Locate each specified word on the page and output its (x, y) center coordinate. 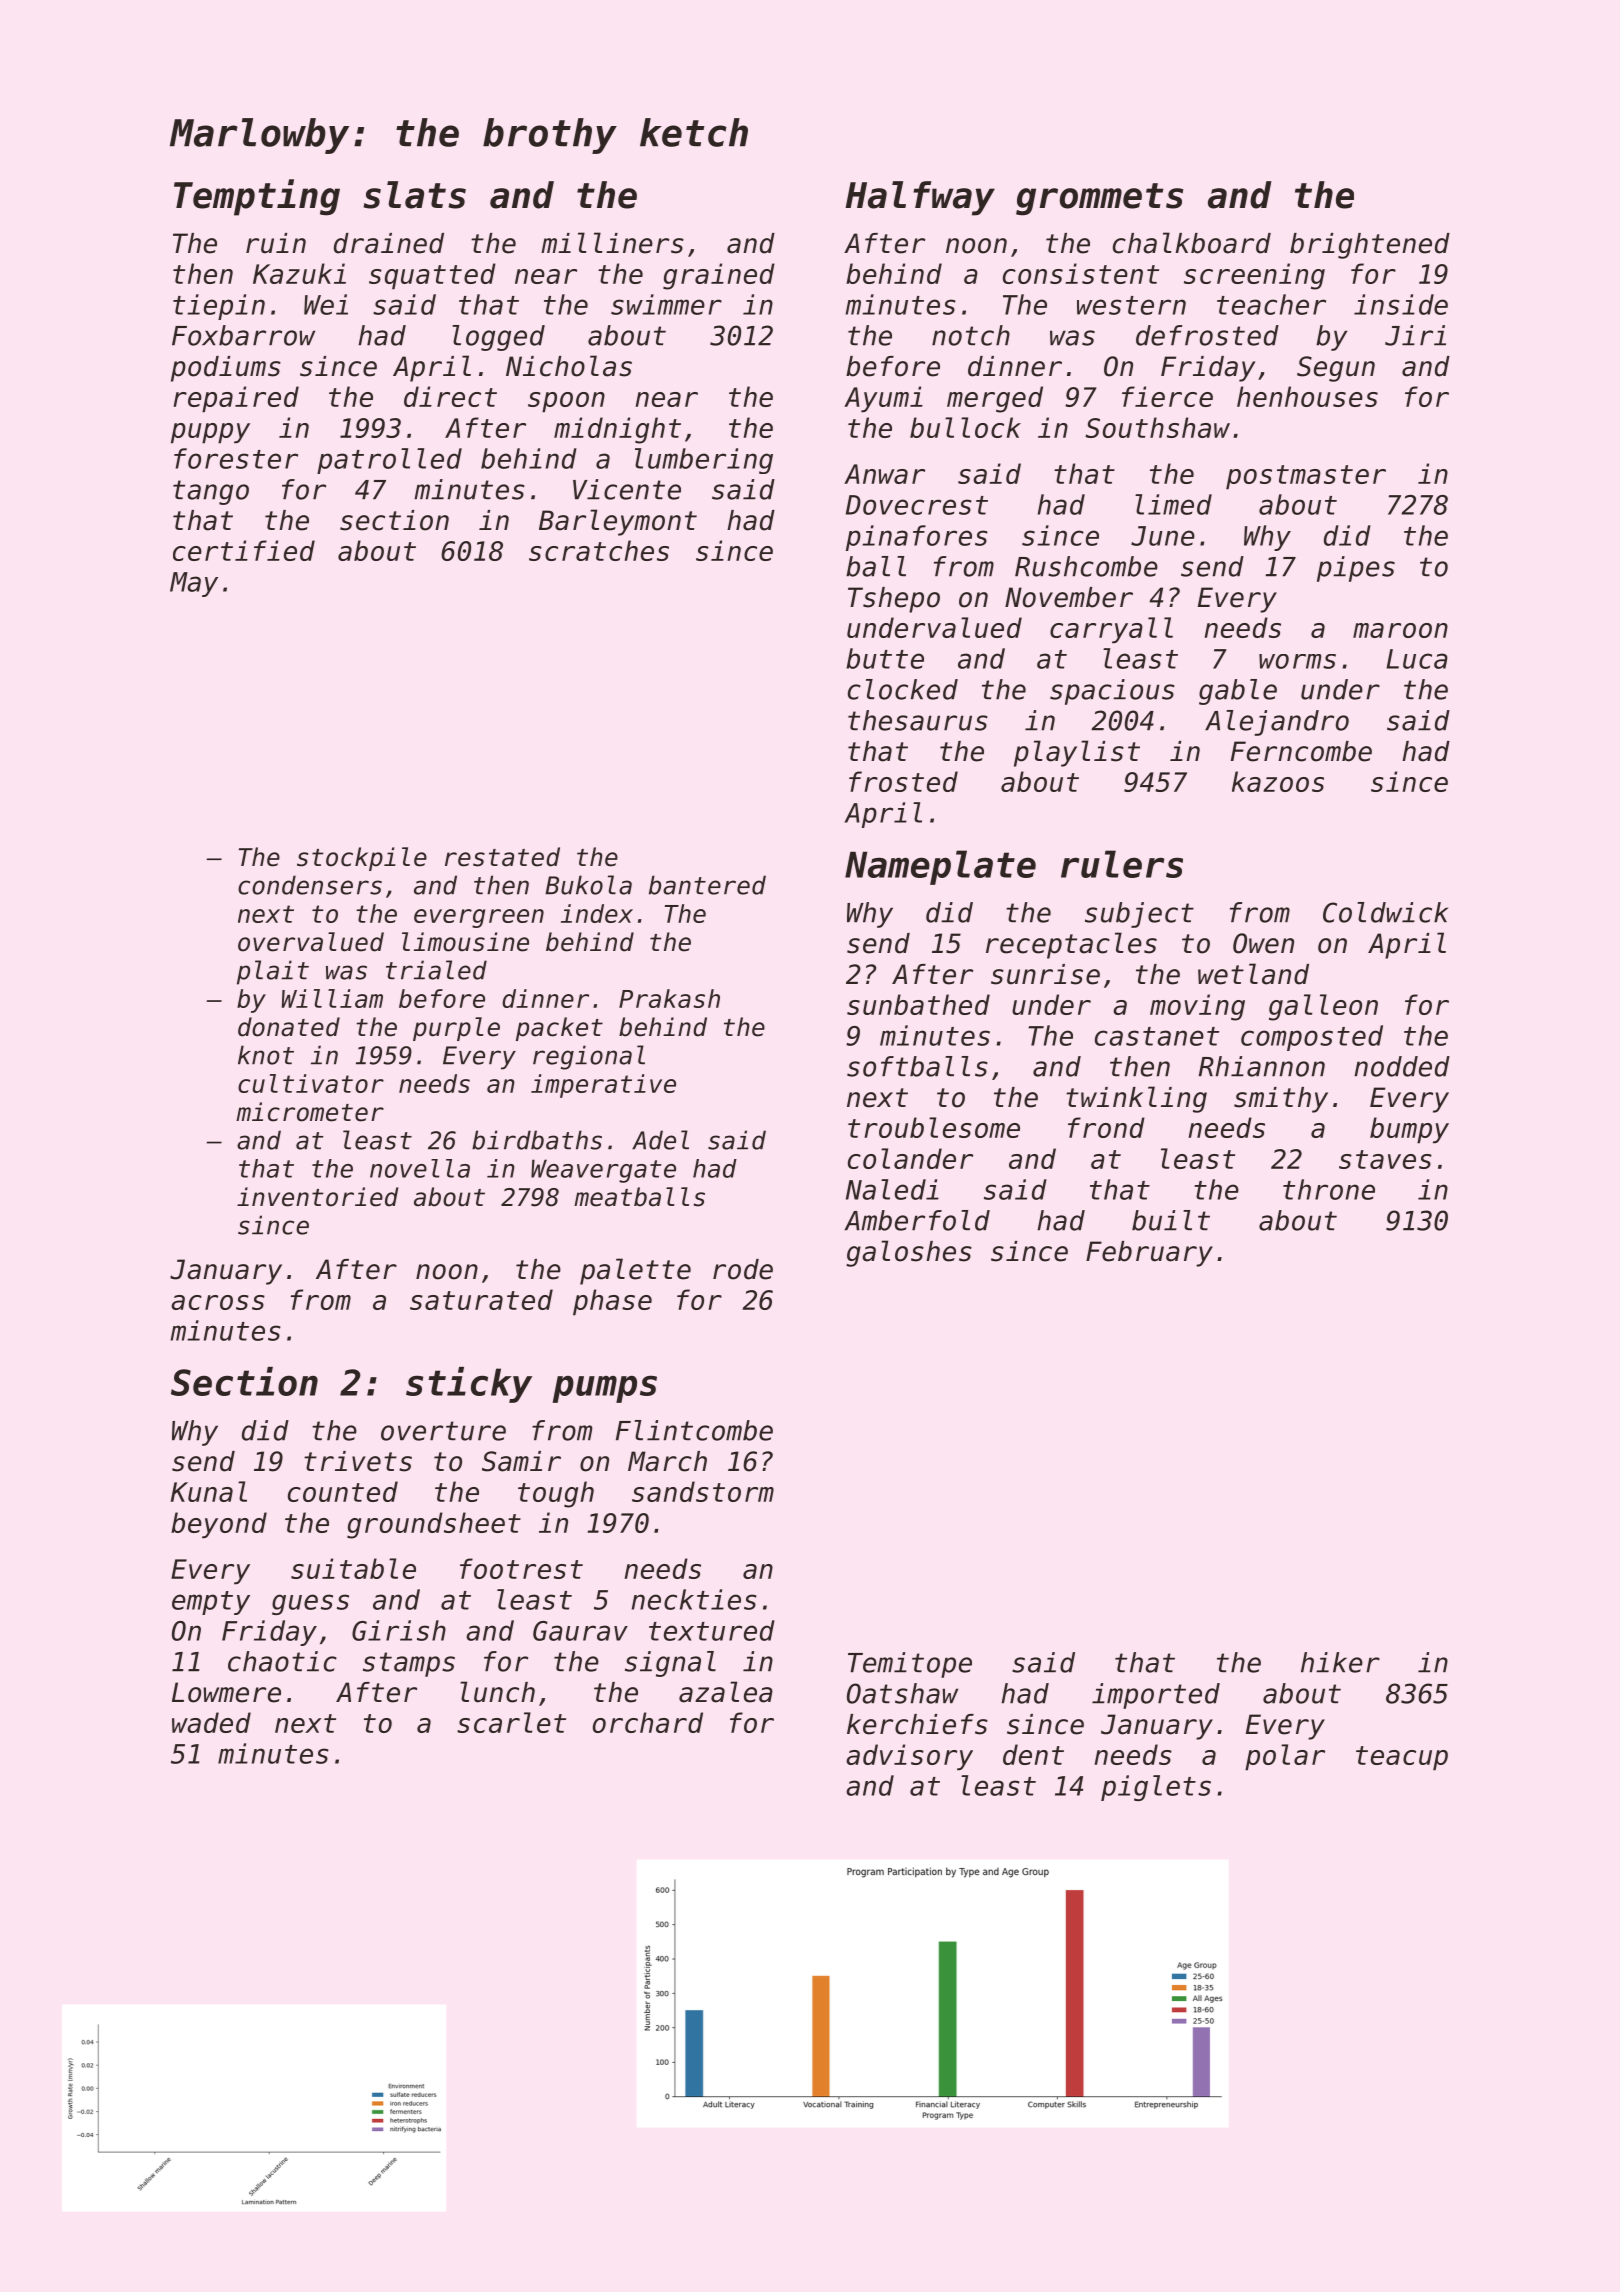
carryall (1111, 630)
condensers (310, 885)
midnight (617, 430)
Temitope (910, 1665)
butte (885, 658)
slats (414, 195)
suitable (353, 1568)
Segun (1336, 369)
